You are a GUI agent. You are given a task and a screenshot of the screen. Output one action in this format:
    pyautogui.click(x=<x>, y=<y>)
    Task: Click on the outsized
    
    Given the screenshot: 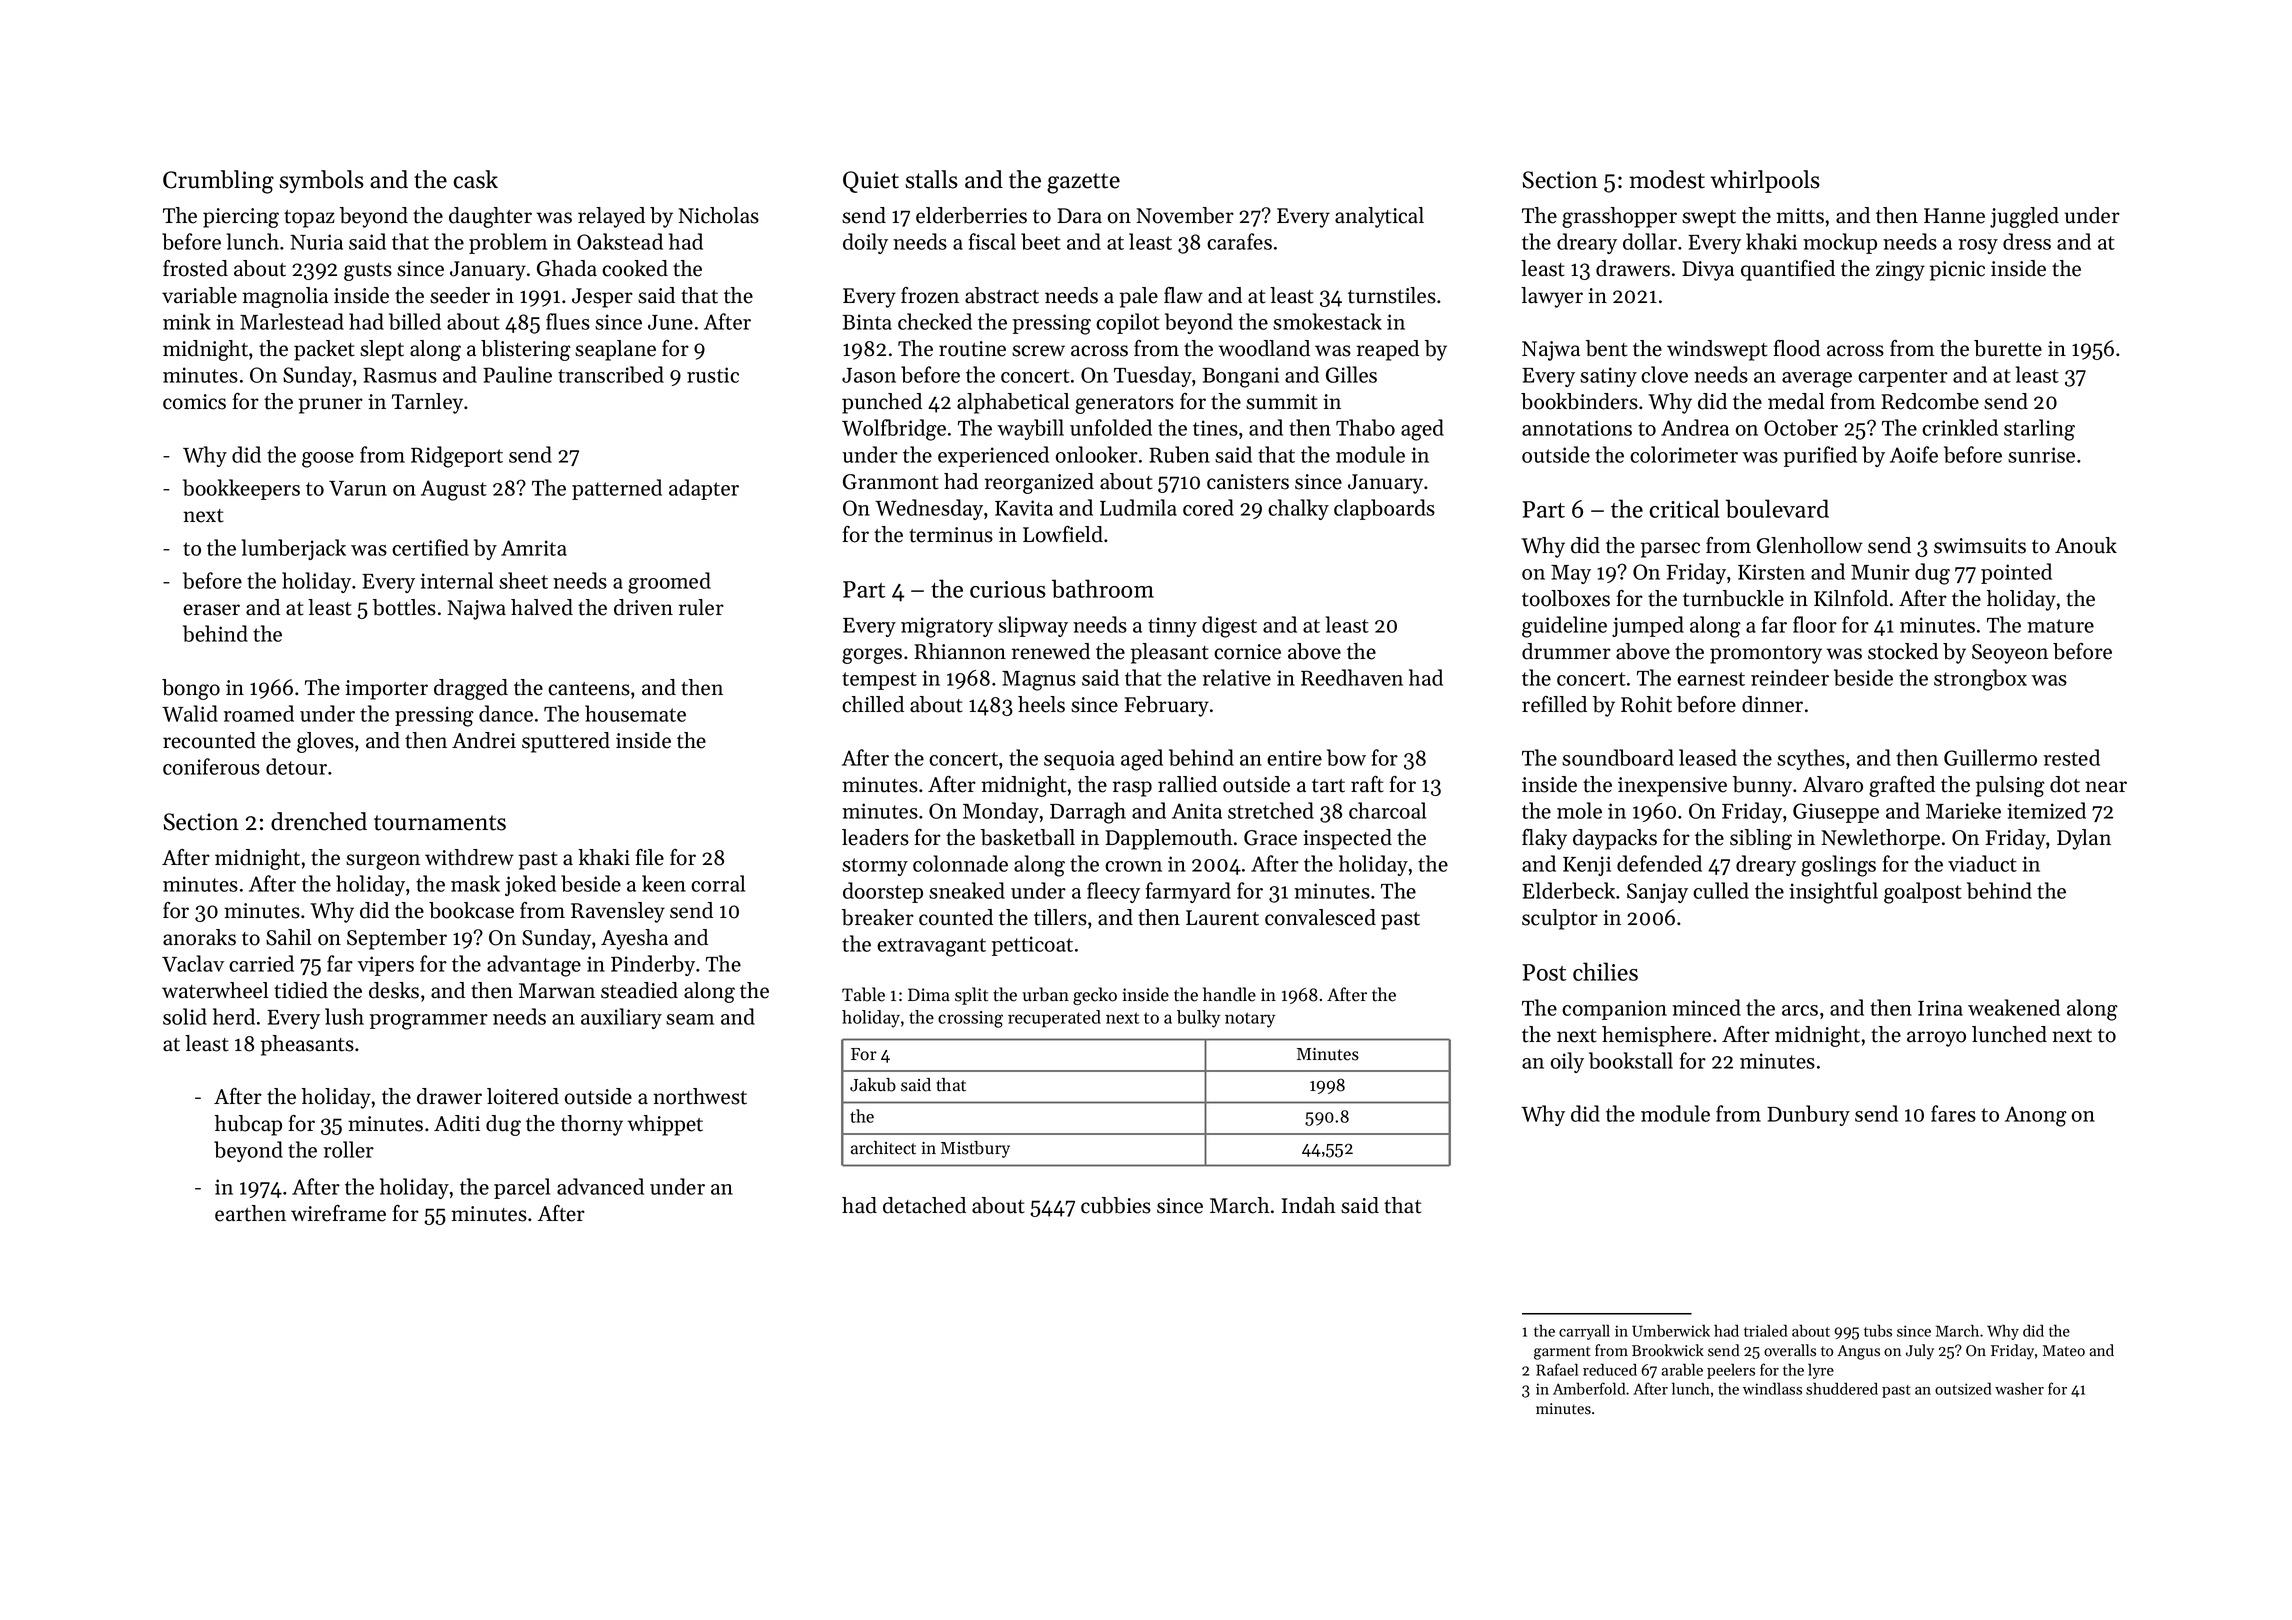 What is the action you would take?
    pyautogui.click(x=1963, y=1388)
